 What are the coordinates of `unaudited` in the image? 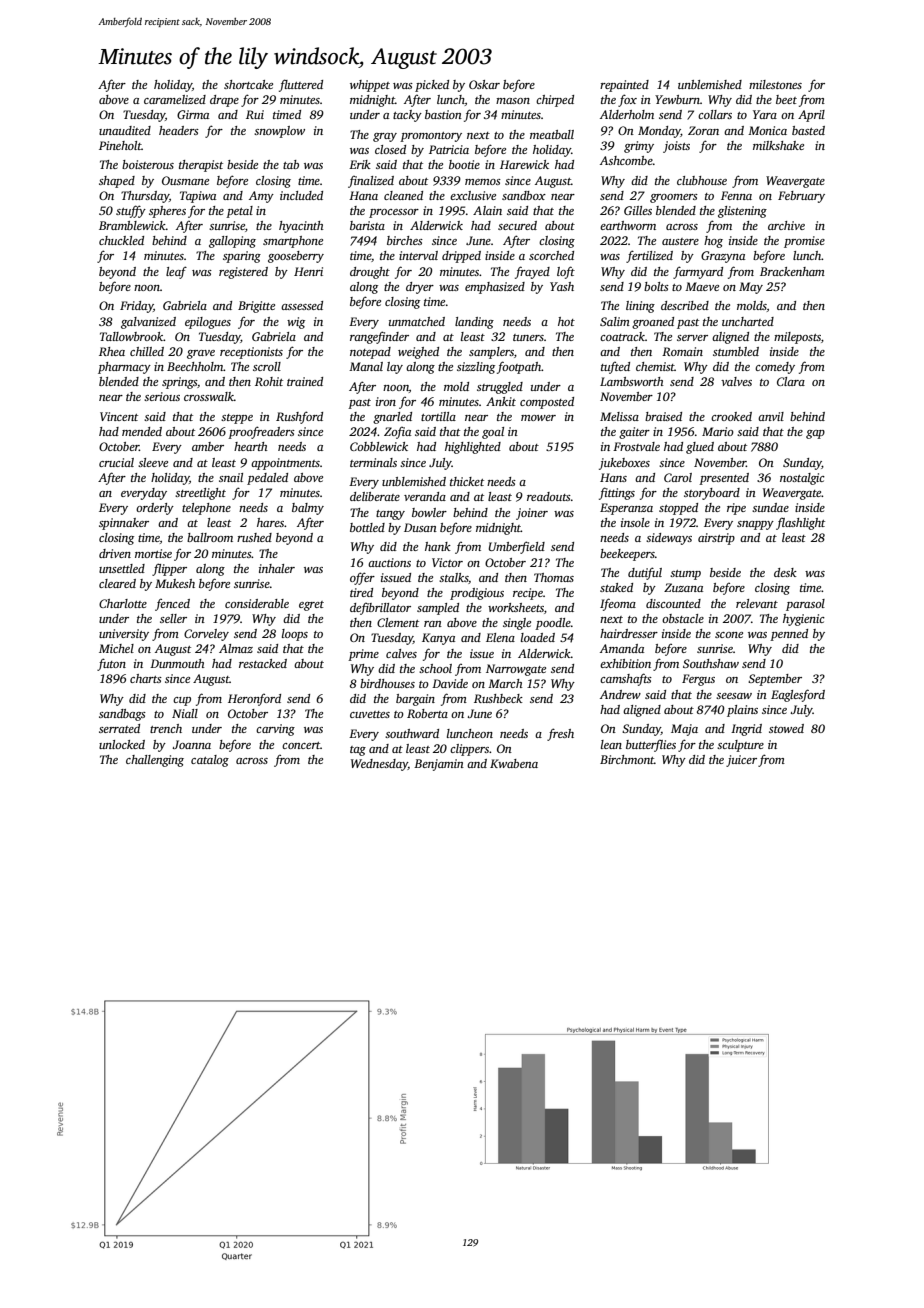 It's located at (125, 130).
